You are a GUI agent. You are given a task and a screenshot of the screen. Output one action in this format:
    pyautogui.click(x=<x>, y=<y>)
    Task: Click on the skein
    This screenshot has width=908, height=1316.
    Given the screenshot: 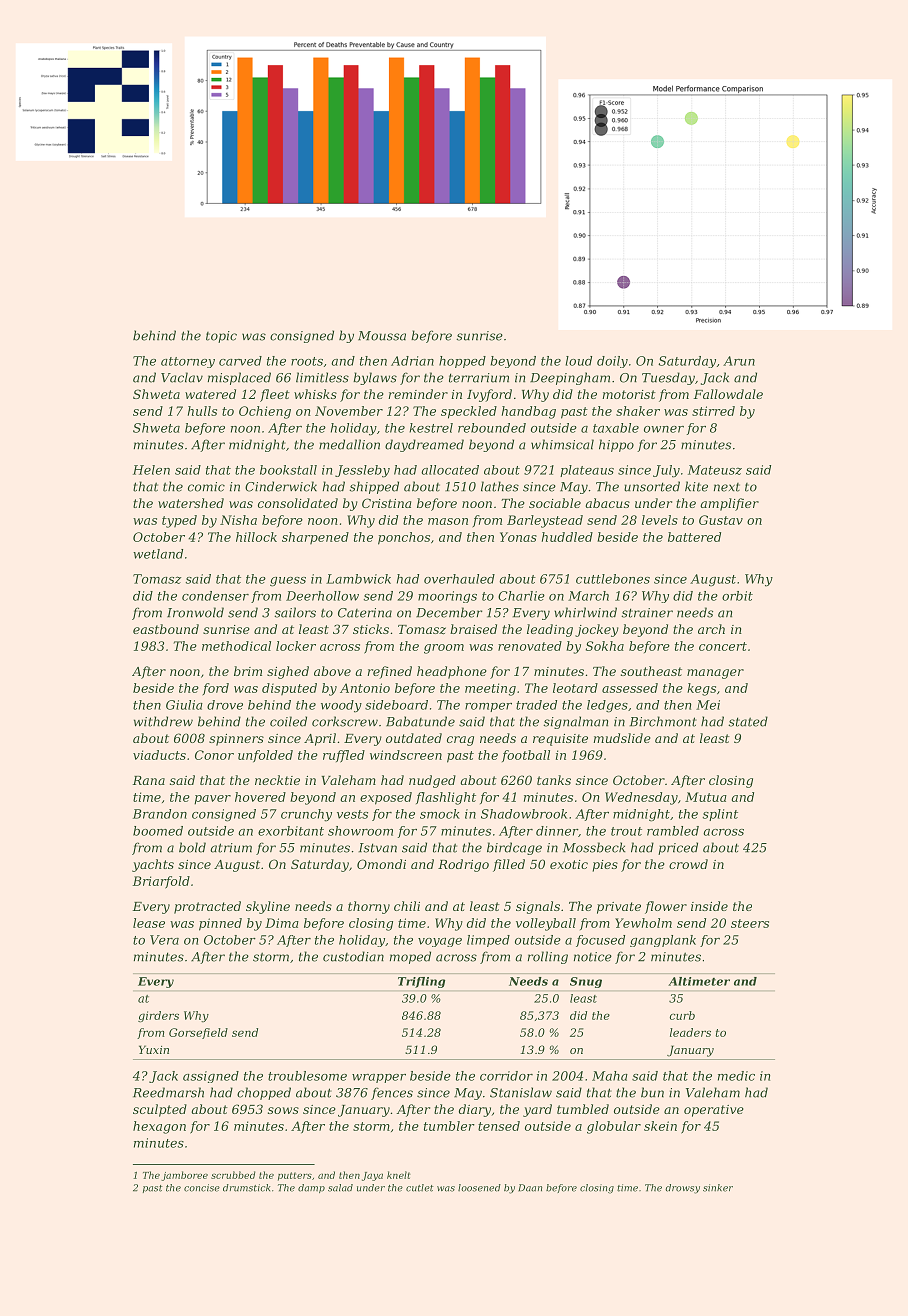 What is the action you would take?
    pyautogui.click(x=660, y=1126)
